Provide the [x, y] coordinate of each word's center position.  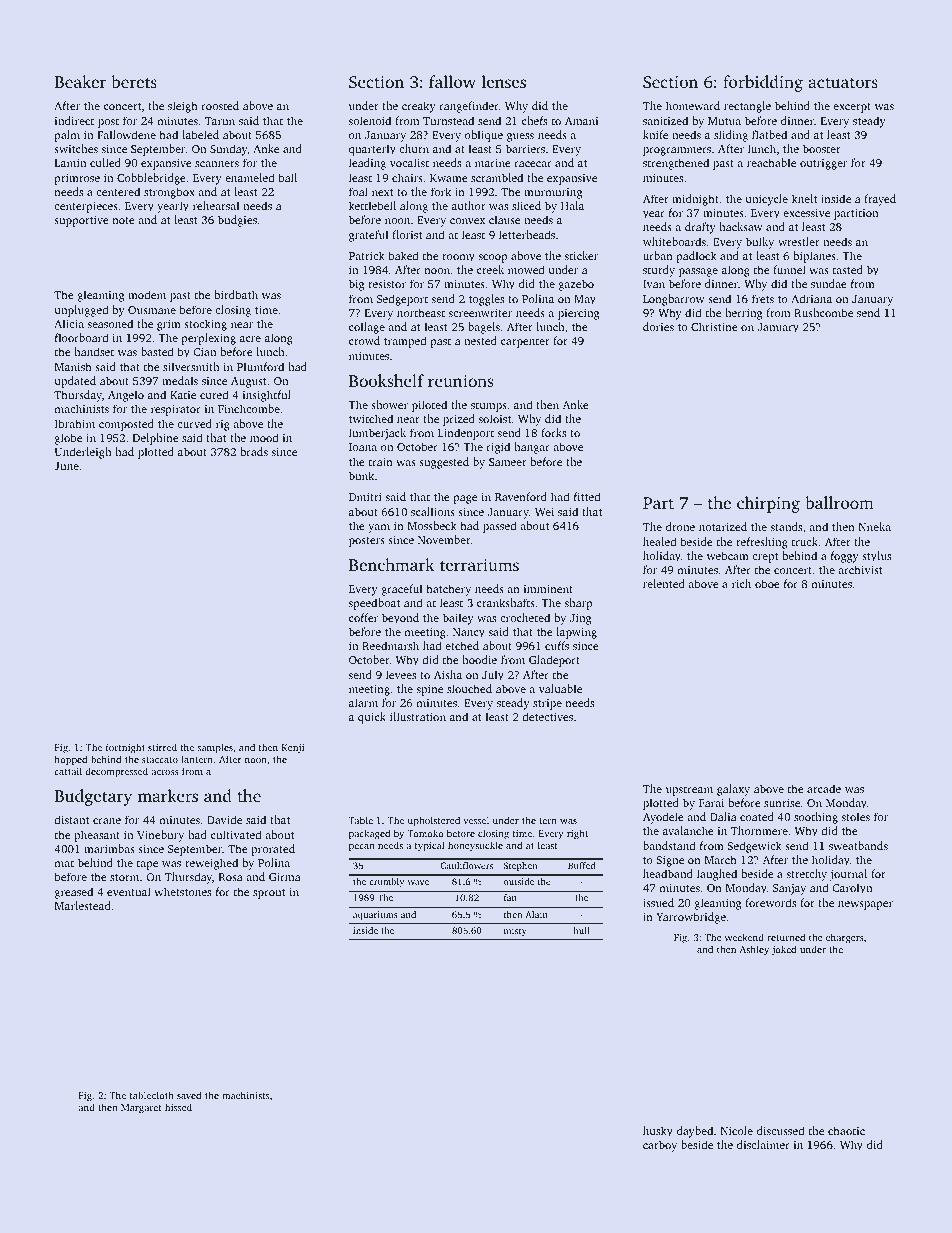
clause [504, 219]
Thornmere [759, 830]
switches [76, 148]
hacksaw [741, 226]
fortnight [125, 748]
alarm [363, 702]
